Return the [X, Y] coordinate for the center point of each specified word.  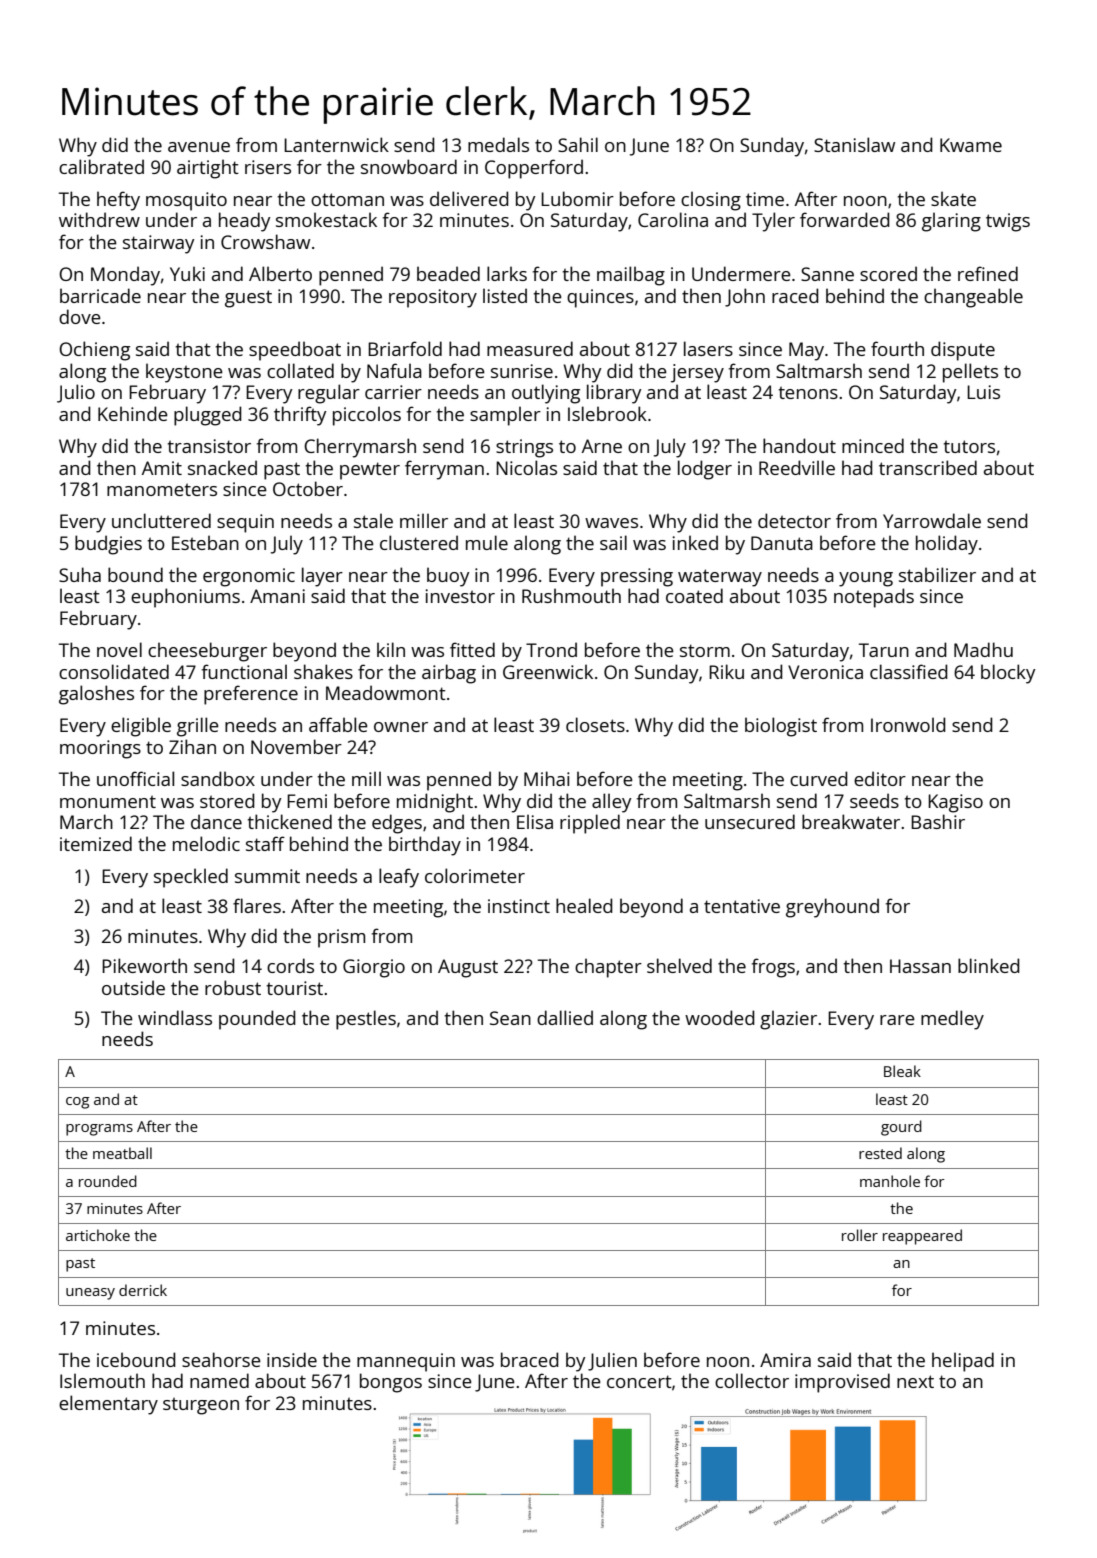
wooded [720, 1017]
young [866, 579]
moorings [100, 749]
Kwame [971, 145]
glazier [788, 1020]
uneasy [90, 1294]
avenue [199, 147]
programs [99, 1130]
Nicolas [526, 467]
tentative [742, 906]
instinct [519, 906]
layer [322, 577]
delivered [469, 198]
